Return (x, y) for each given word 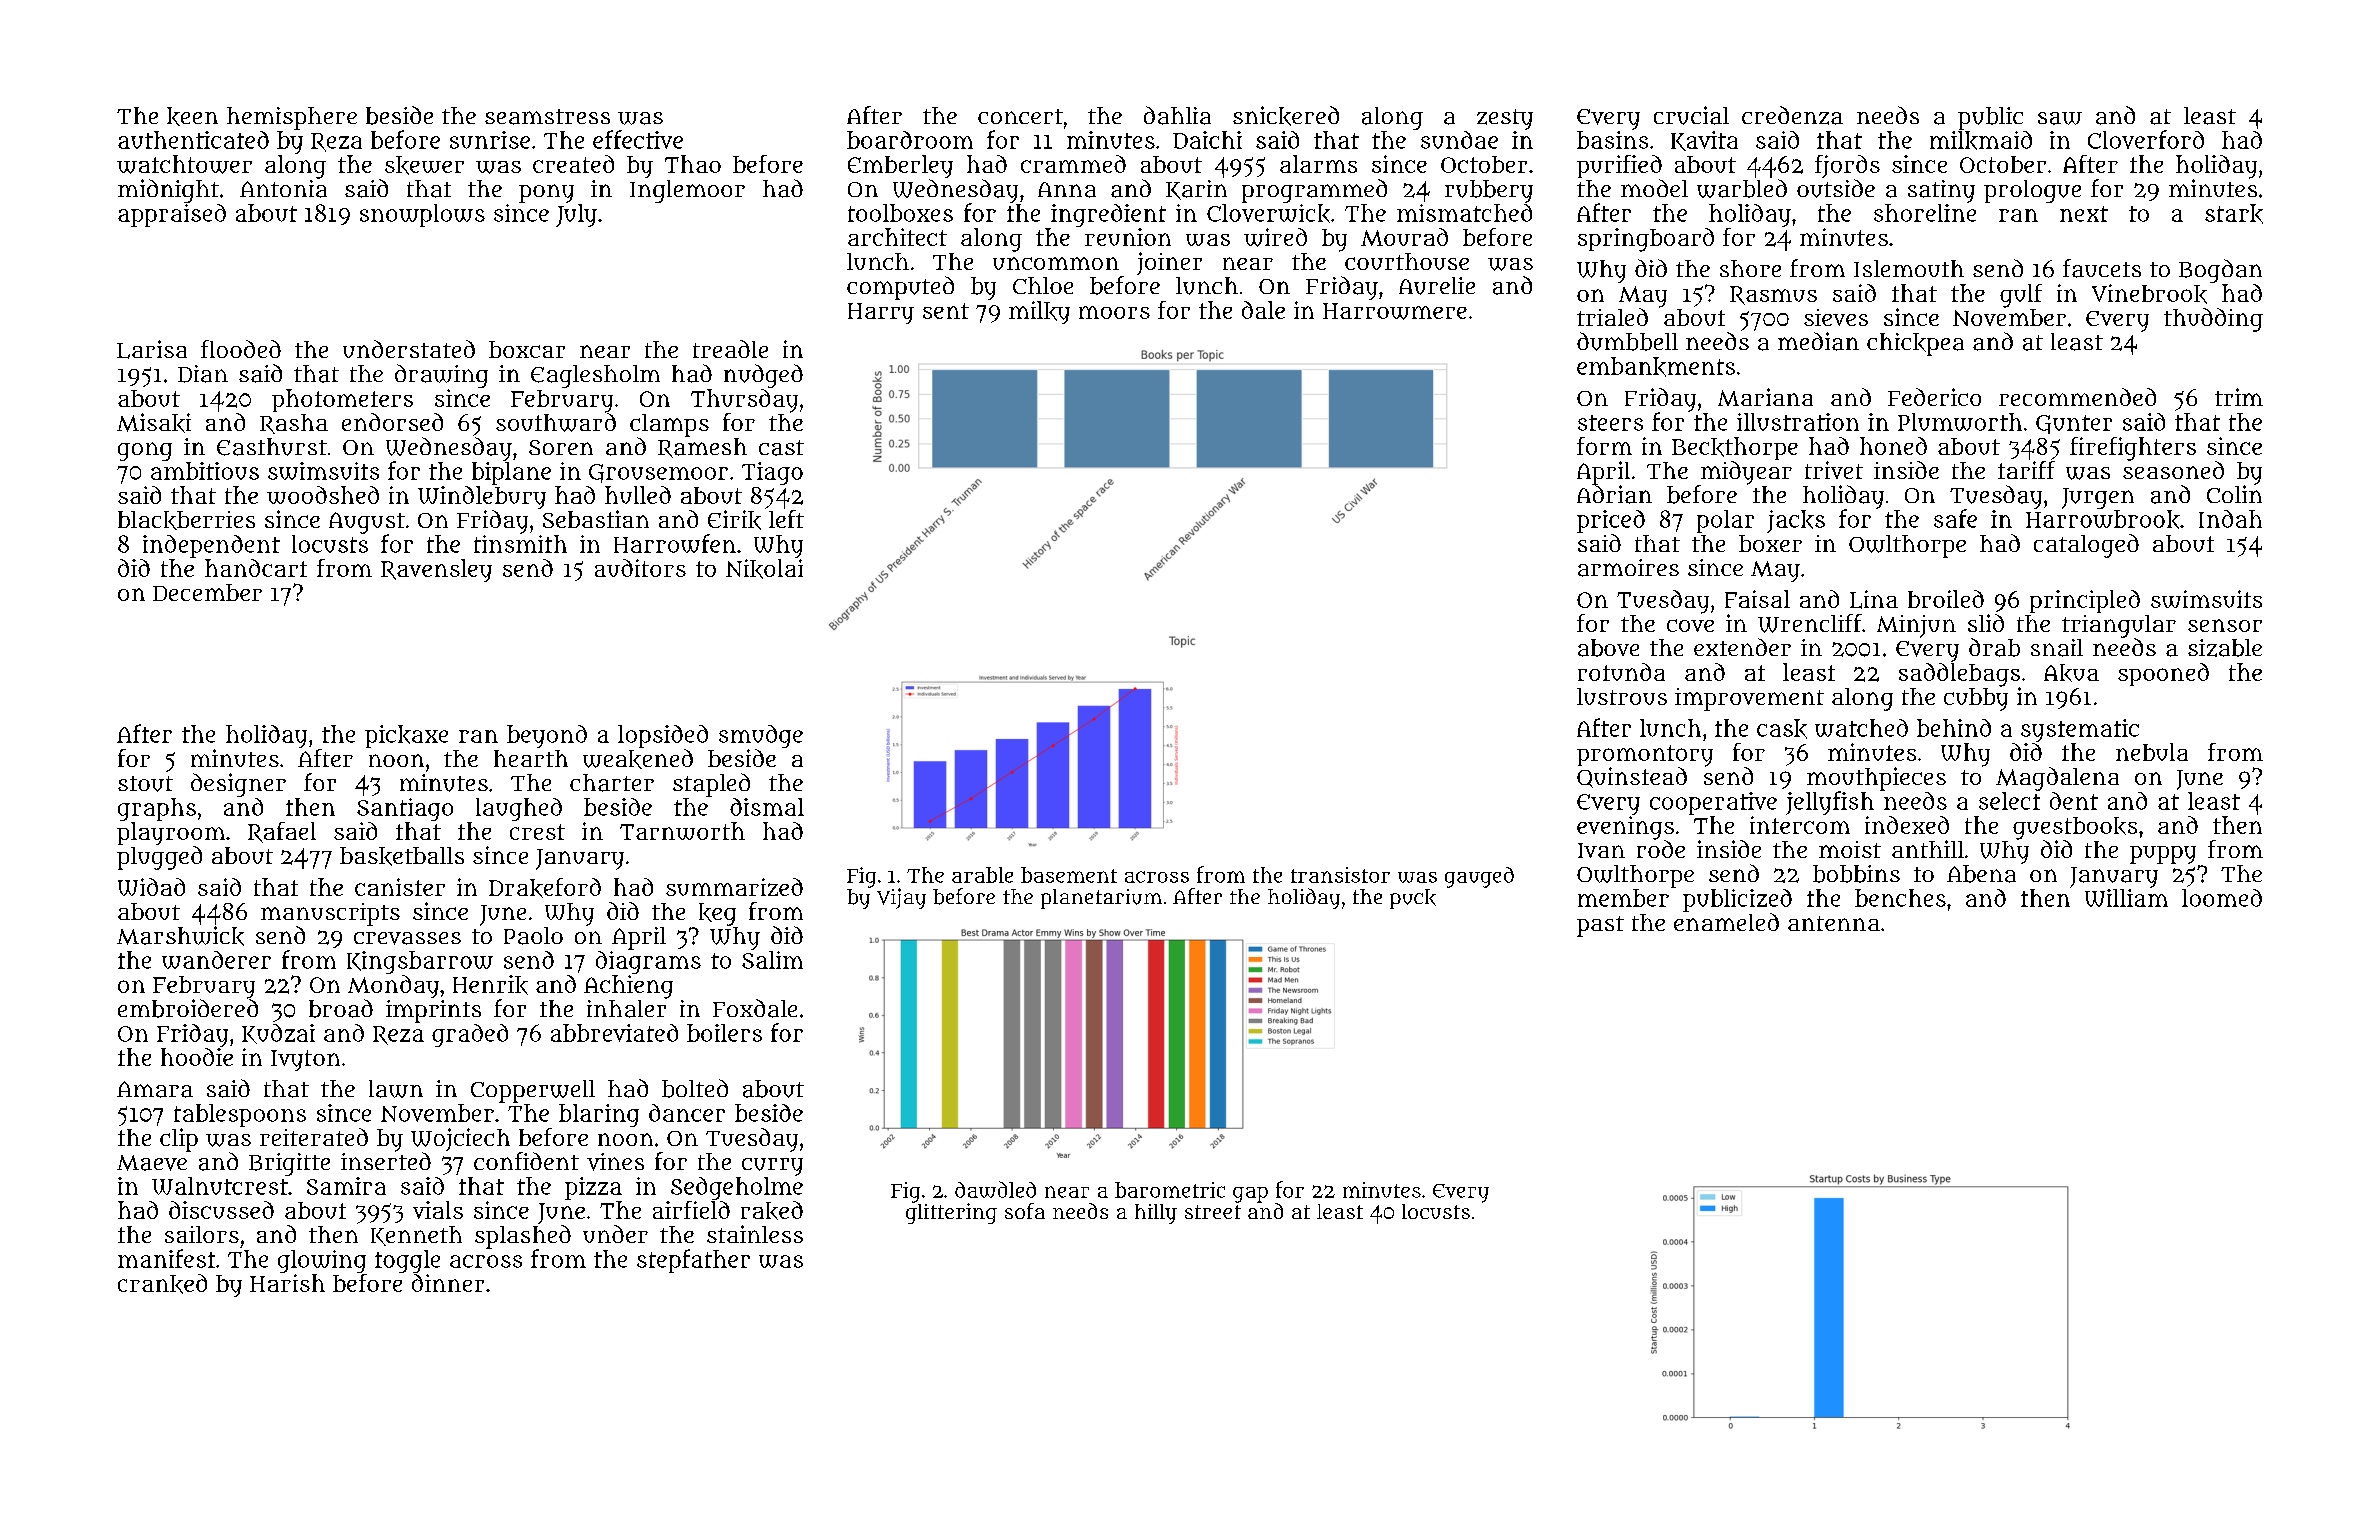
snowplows (422, 215)
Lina (1874, 599)
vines (615, 1162)
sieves (1836, 317)
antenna (1834, 923)
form (1604, 446)
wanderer (216, 960)
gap (1250, 1195)
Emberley (900, 166)
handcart (256, 568)
